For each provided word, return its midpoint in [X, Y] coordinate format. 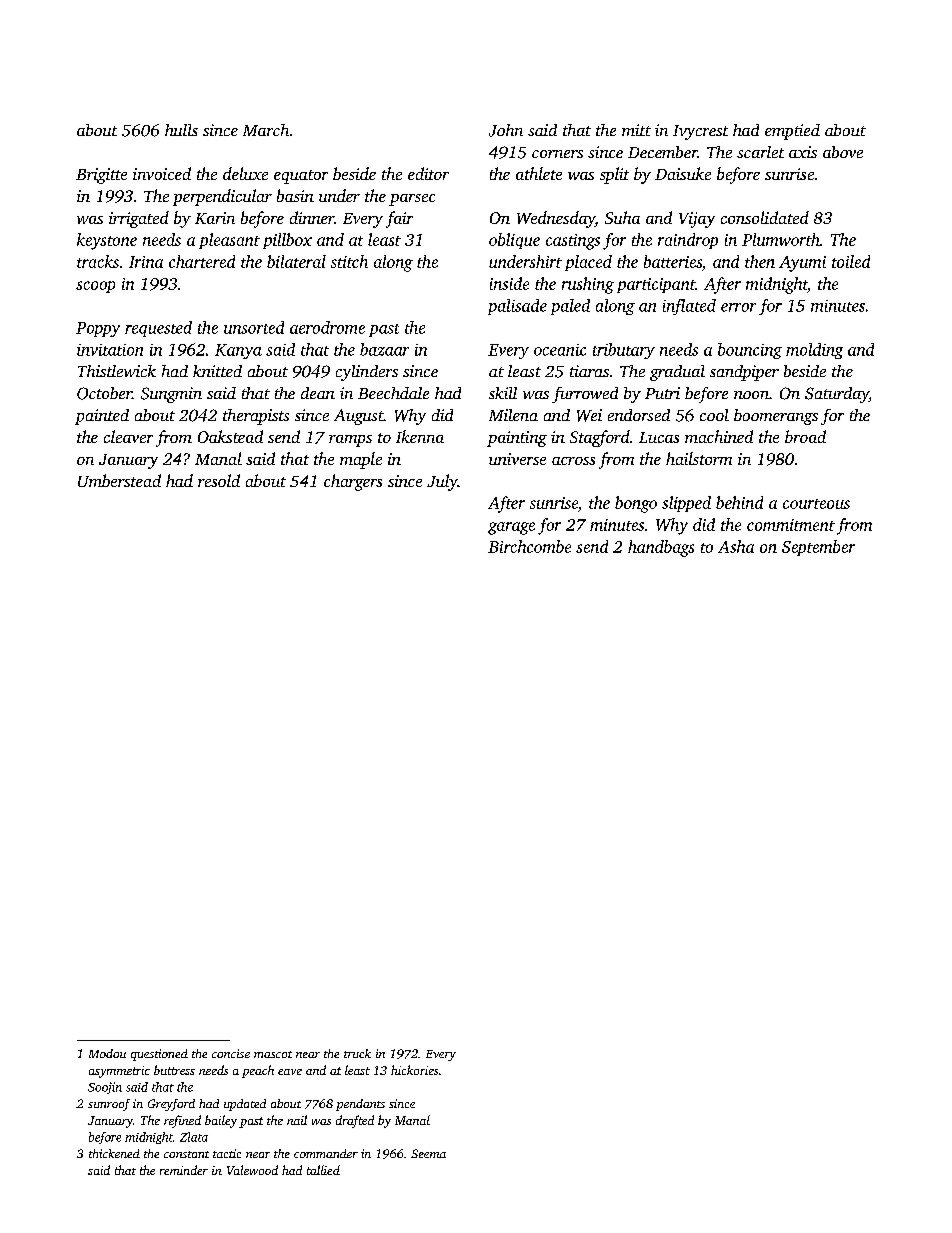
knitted [217, 371]
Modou [107, 1053]
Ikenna [420, 436]
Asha [736, 546]
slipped [686, 504]
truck [357, 1053]
